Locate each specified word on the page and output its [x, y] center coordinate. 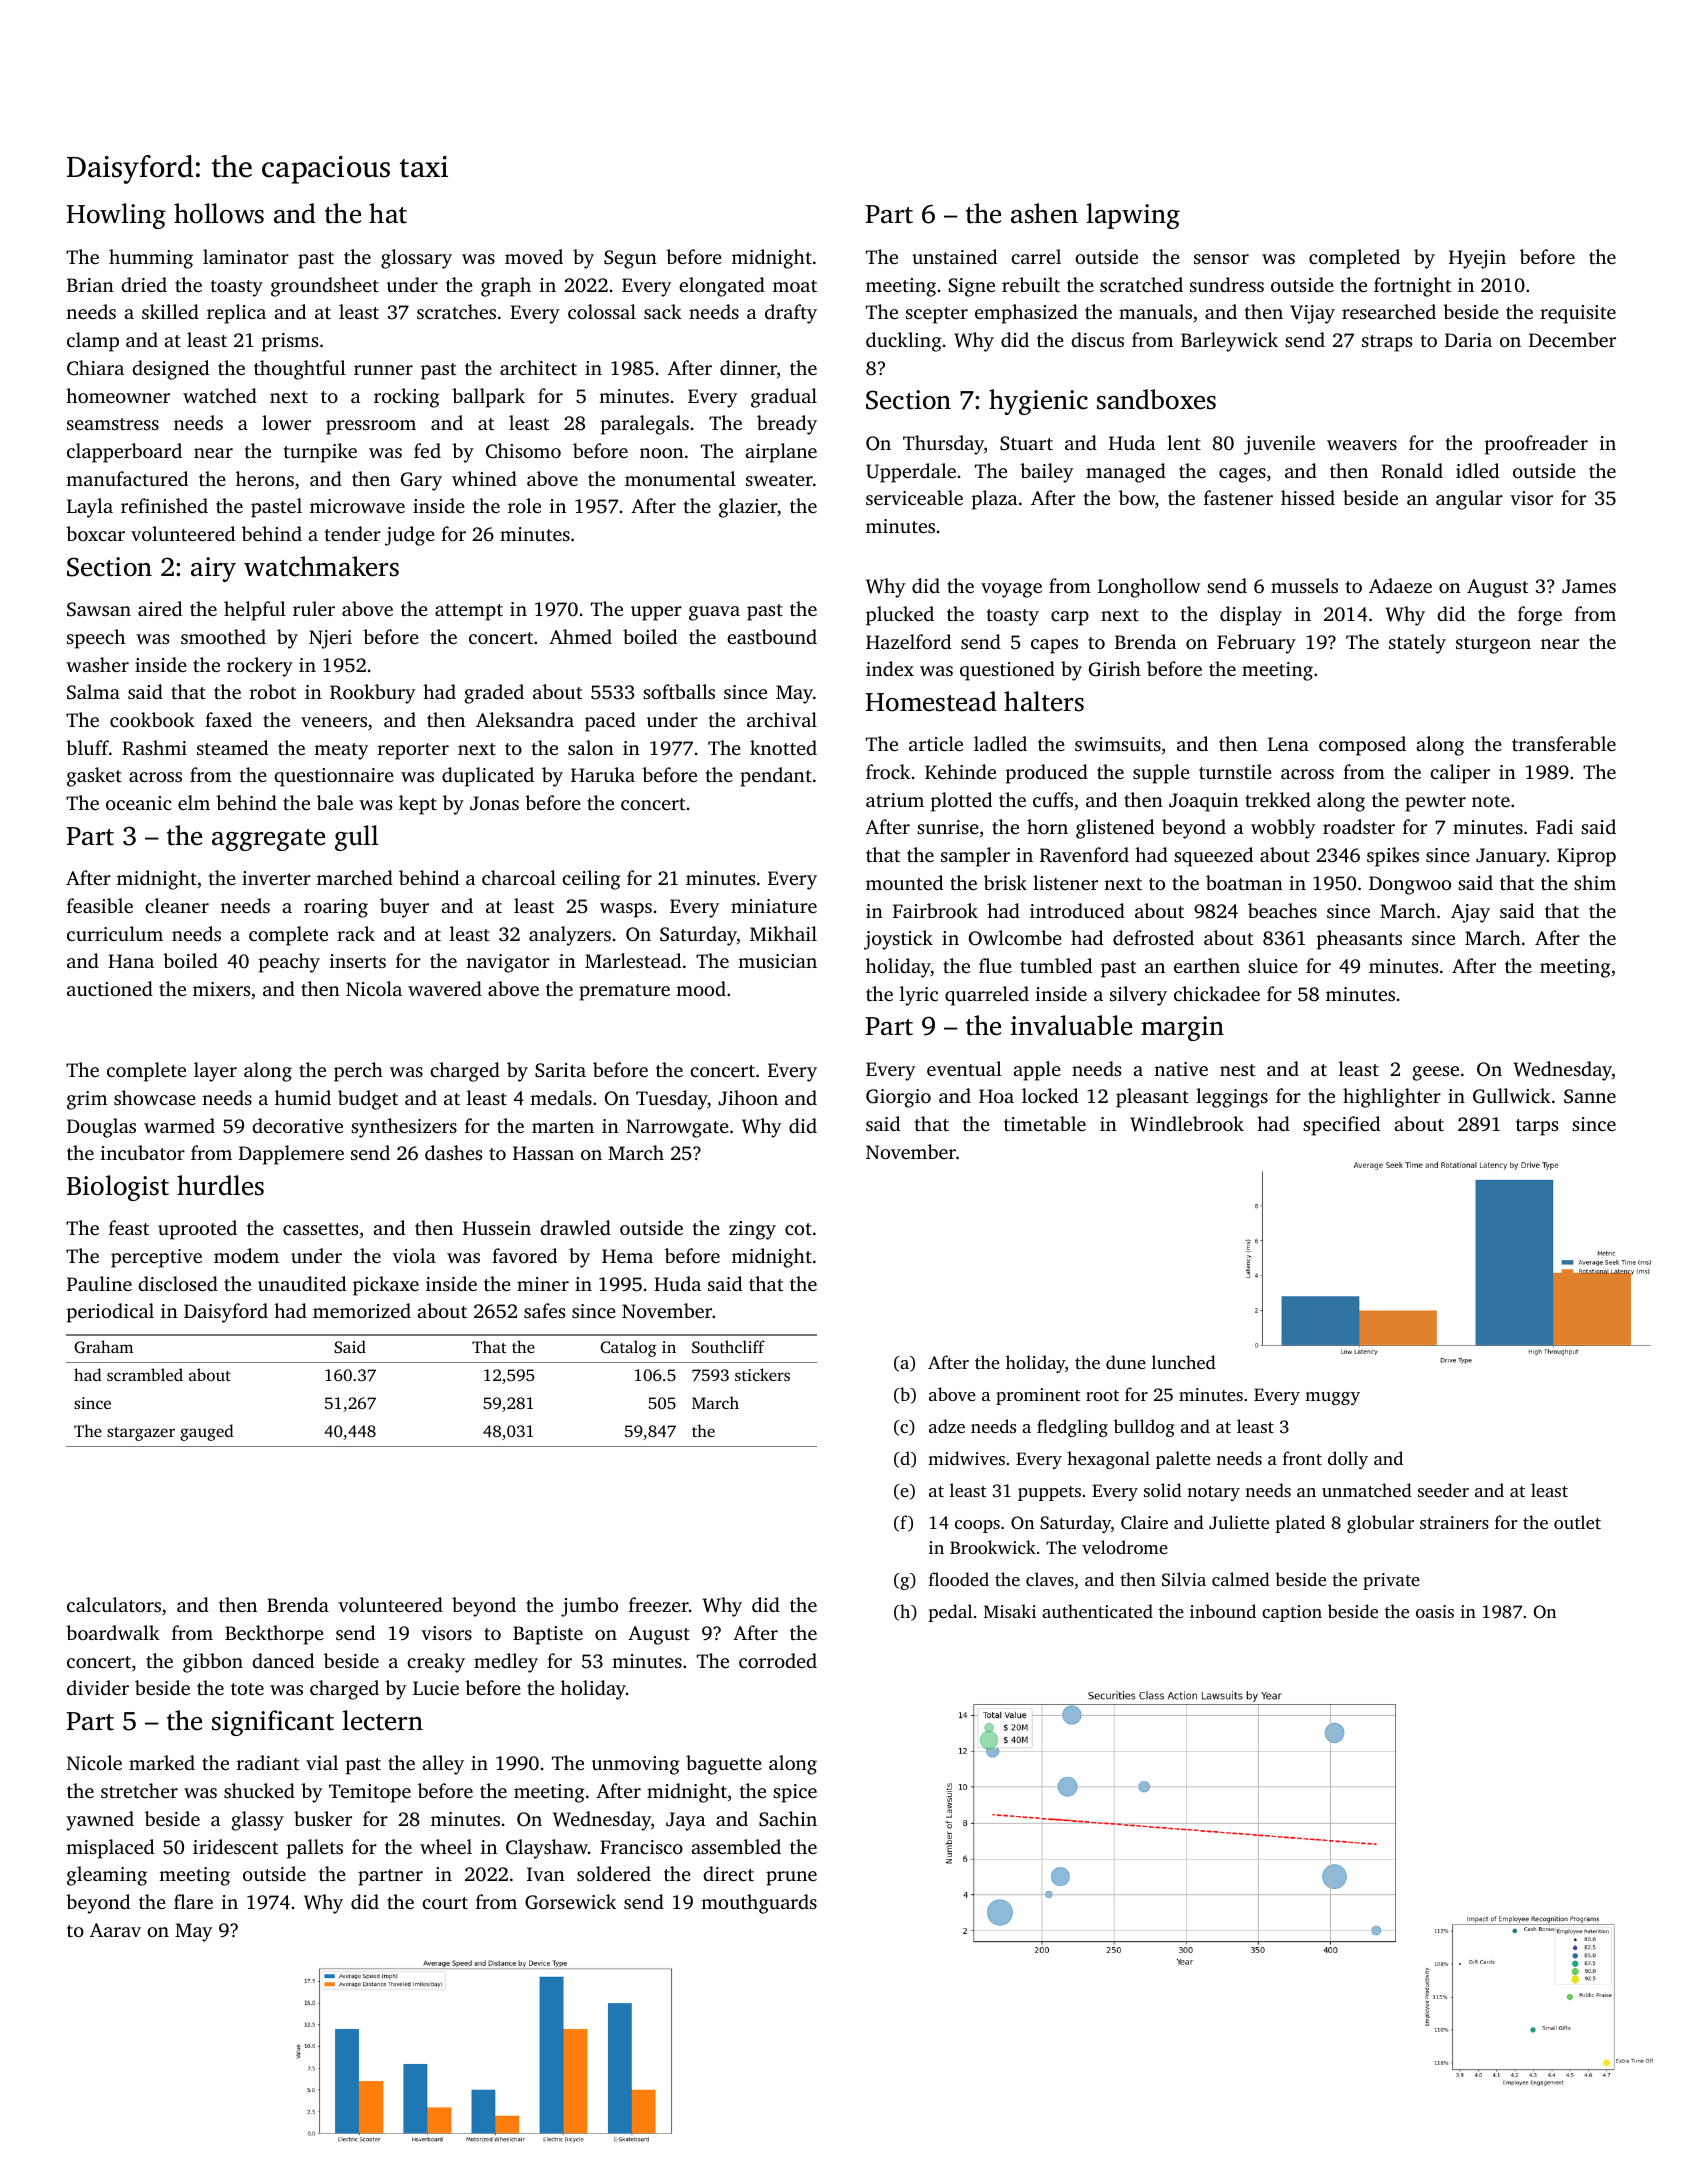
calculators [114, 1604]
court [445, 1903]
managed [1126, 473]
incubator [143, 1152]
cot [798, 1229]
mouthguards [759, 1904]
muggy [1332, 1398]
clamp [93, 342]
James [1589, 586]
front [1302, 1458]
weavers [1362, 445]
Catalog [628, 1348]
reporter [413, 751]
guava [714, 613]
